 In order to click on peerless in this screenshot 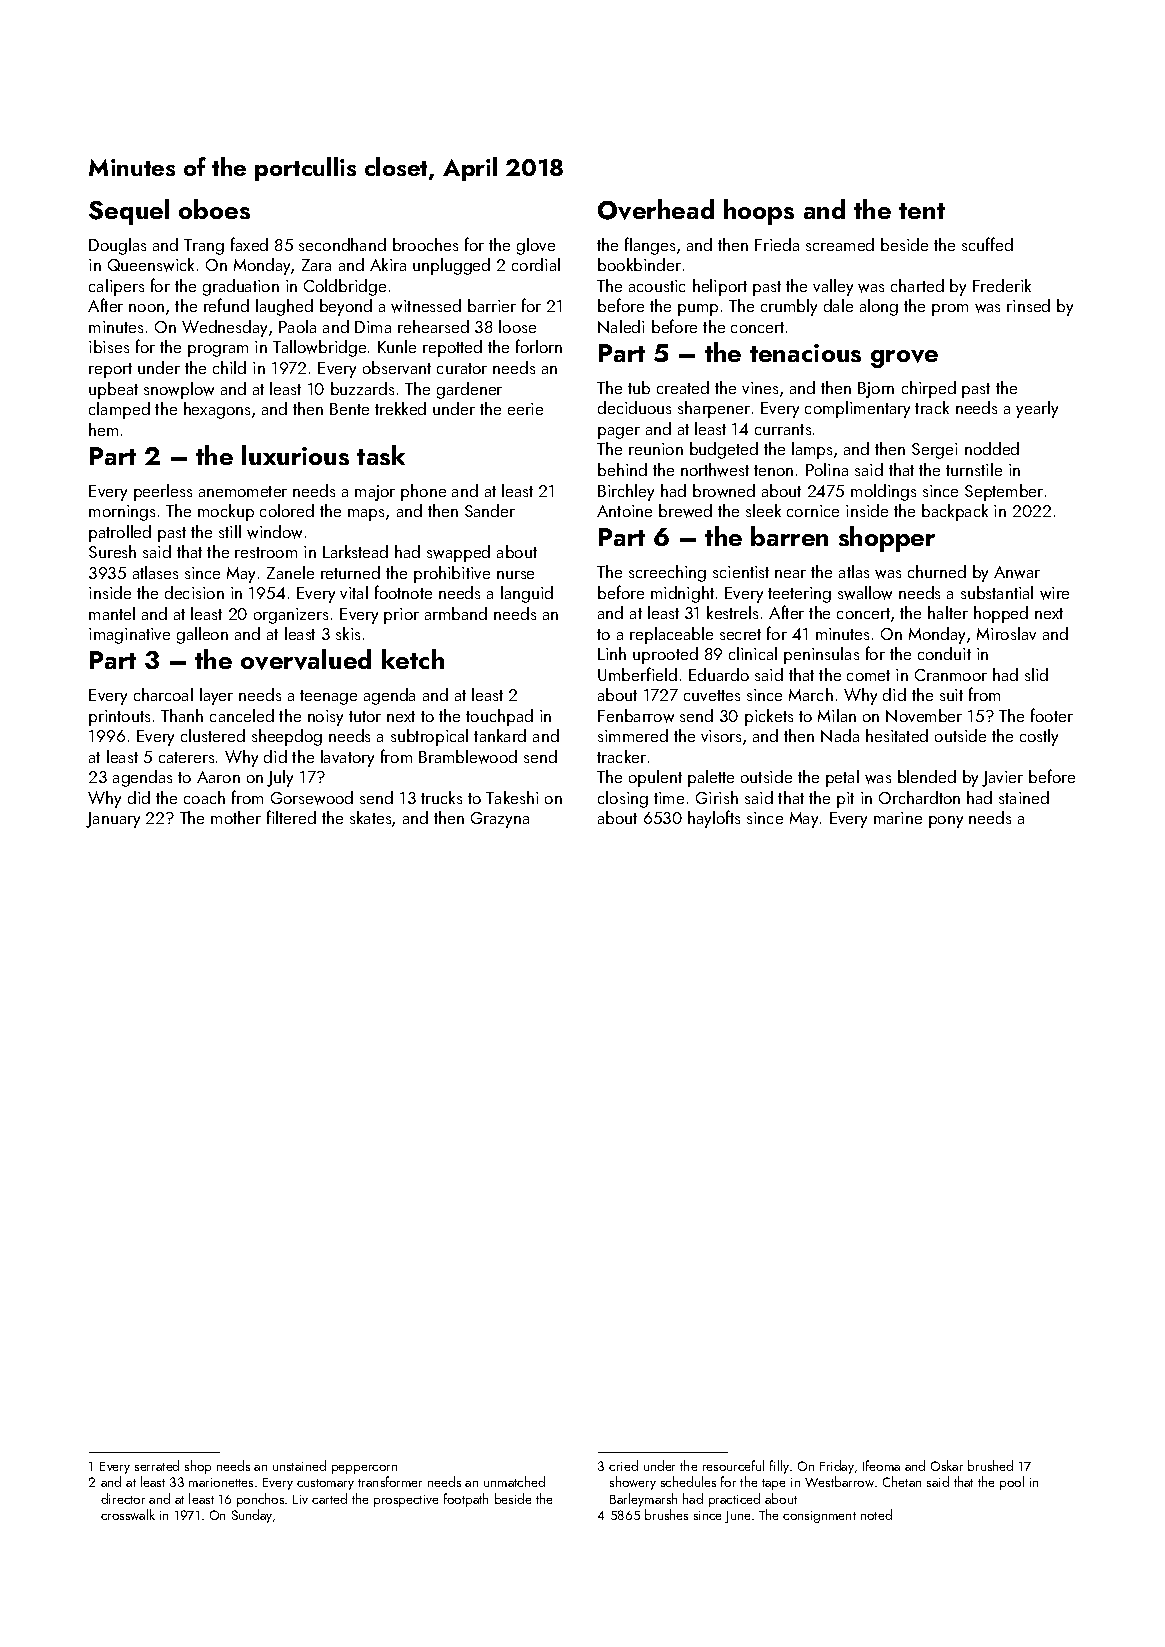, I will do `click(163, 492)`.
